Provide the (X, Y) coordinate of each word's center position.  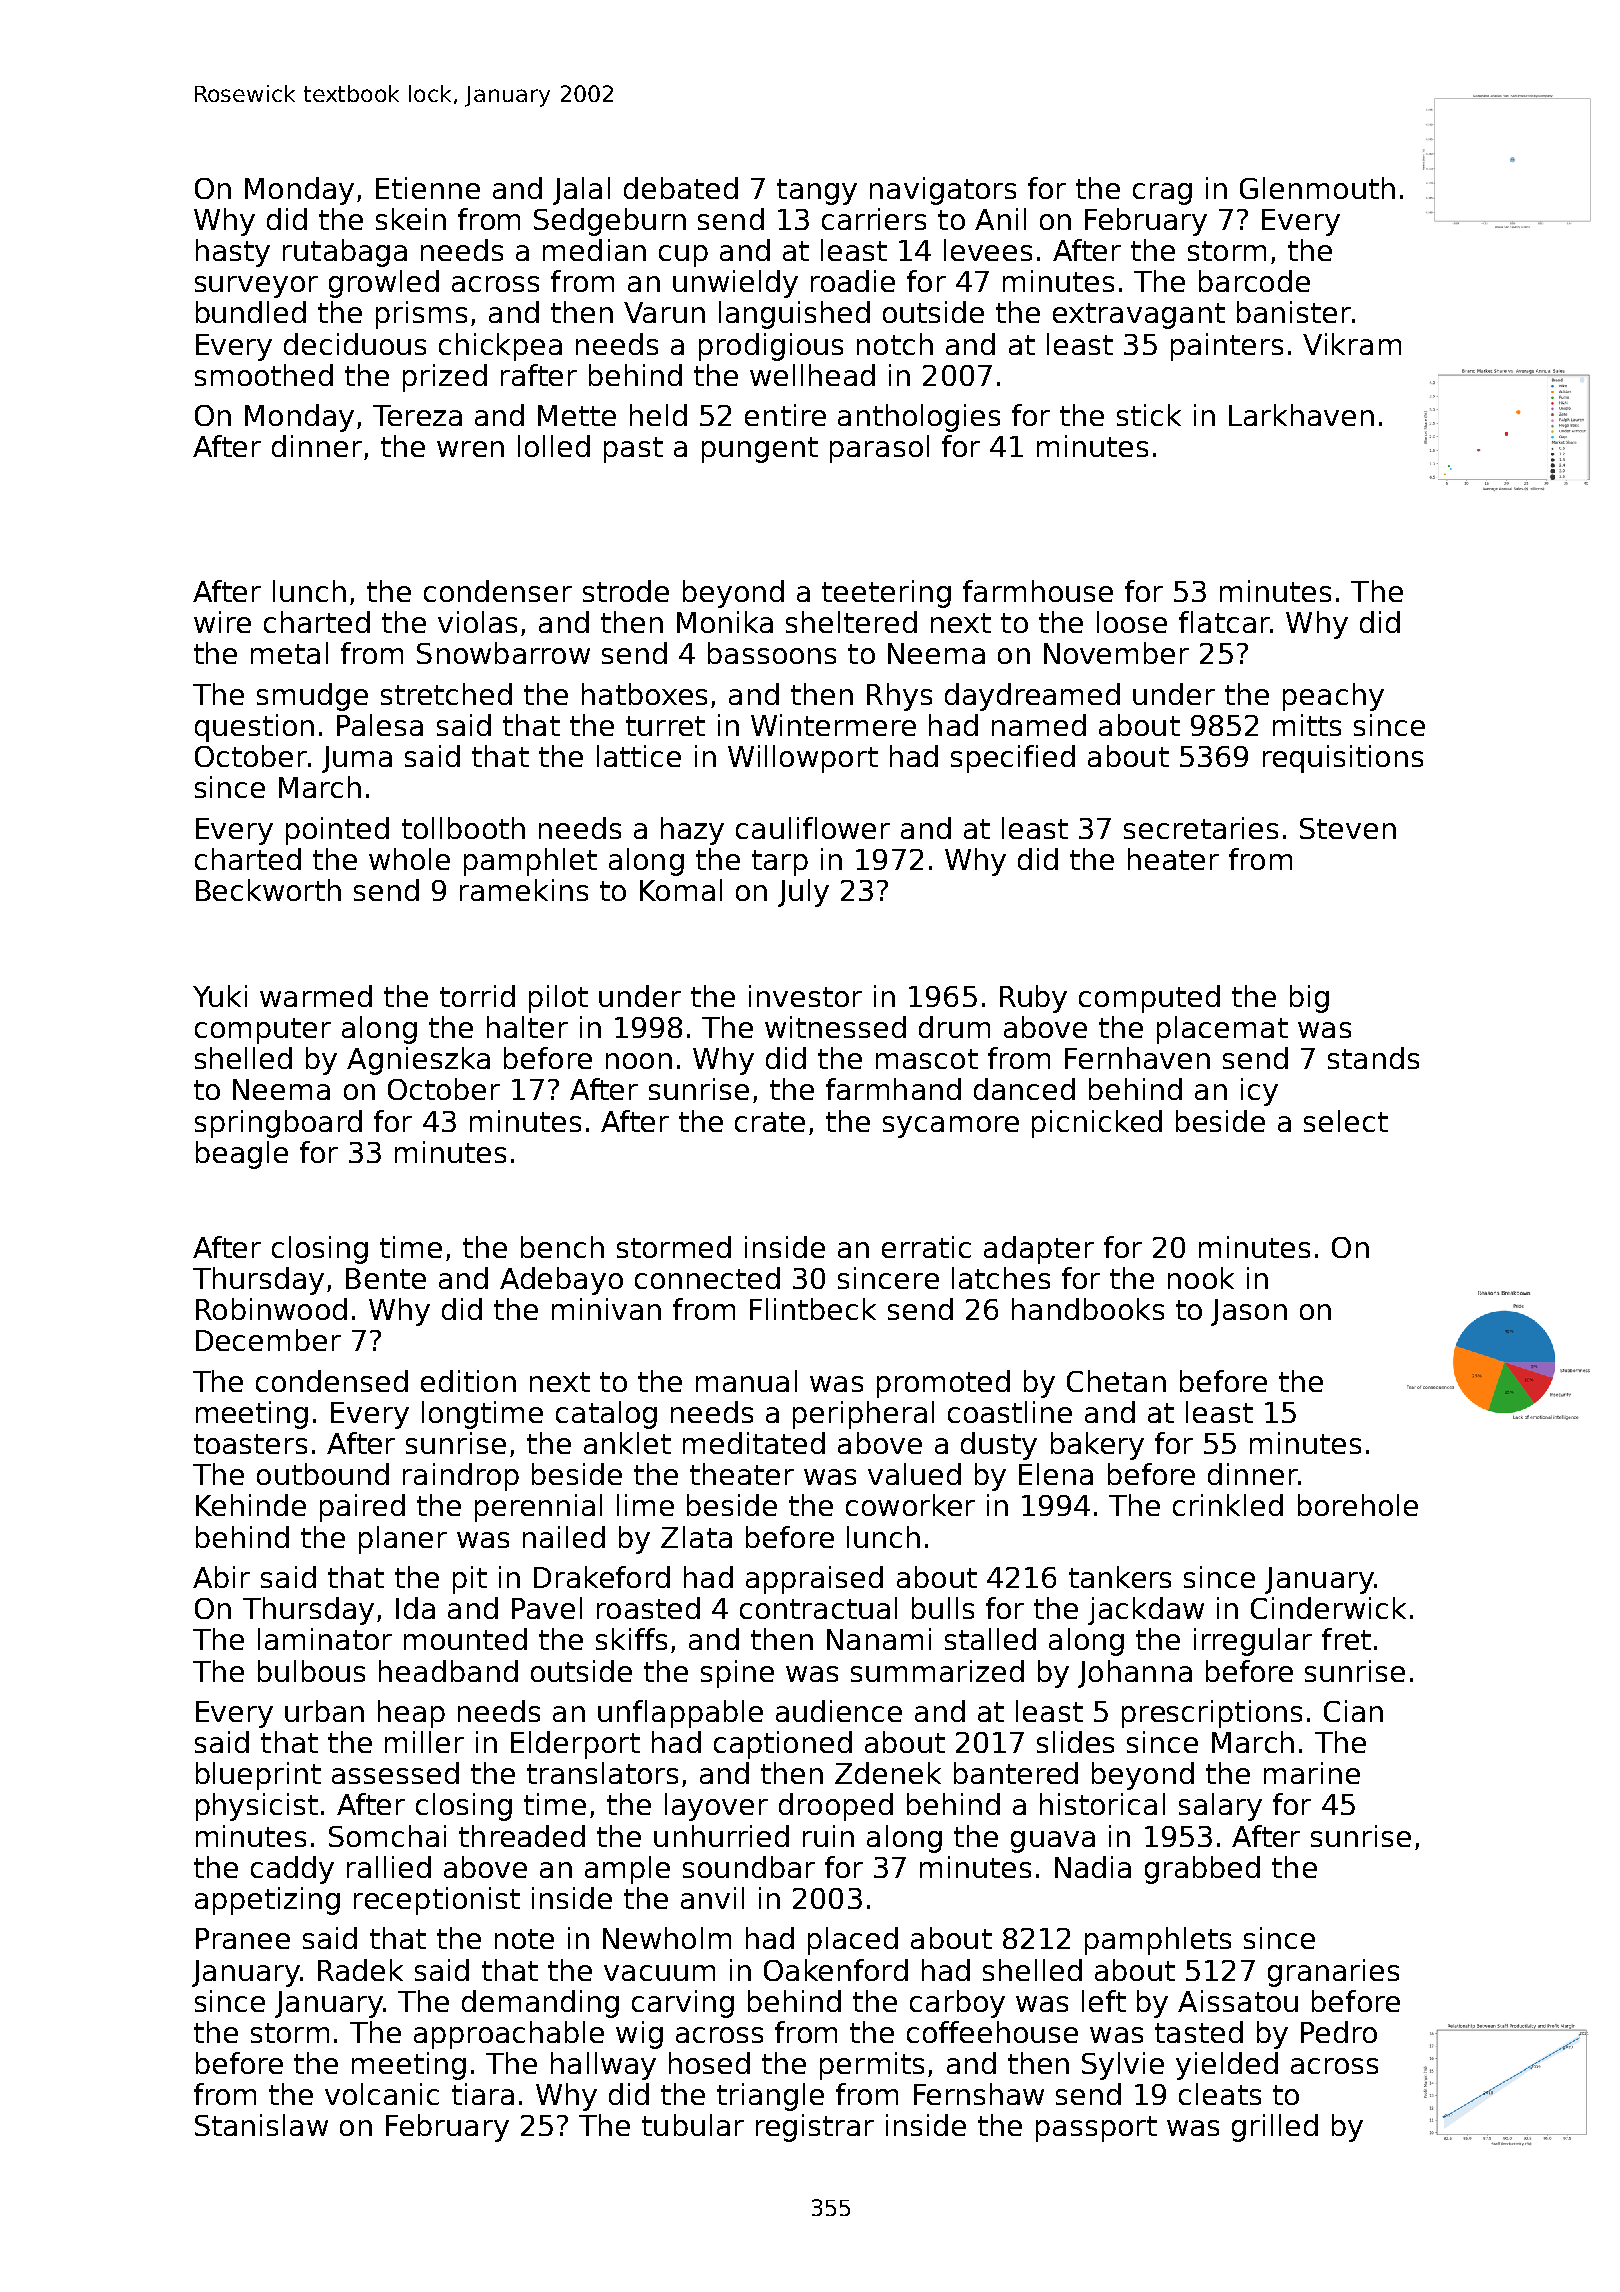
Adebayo (561, 1281)
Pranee (243, 1938)
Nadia (1093, 1867)
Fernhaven (1137, 1058)
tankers (1120, 1577)
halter (527, 1027)
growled (384, 284)
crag (1162, 194)
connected (707, 1278)
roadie (853, 281)
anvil (712, 1898)
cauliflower (813, 828)
